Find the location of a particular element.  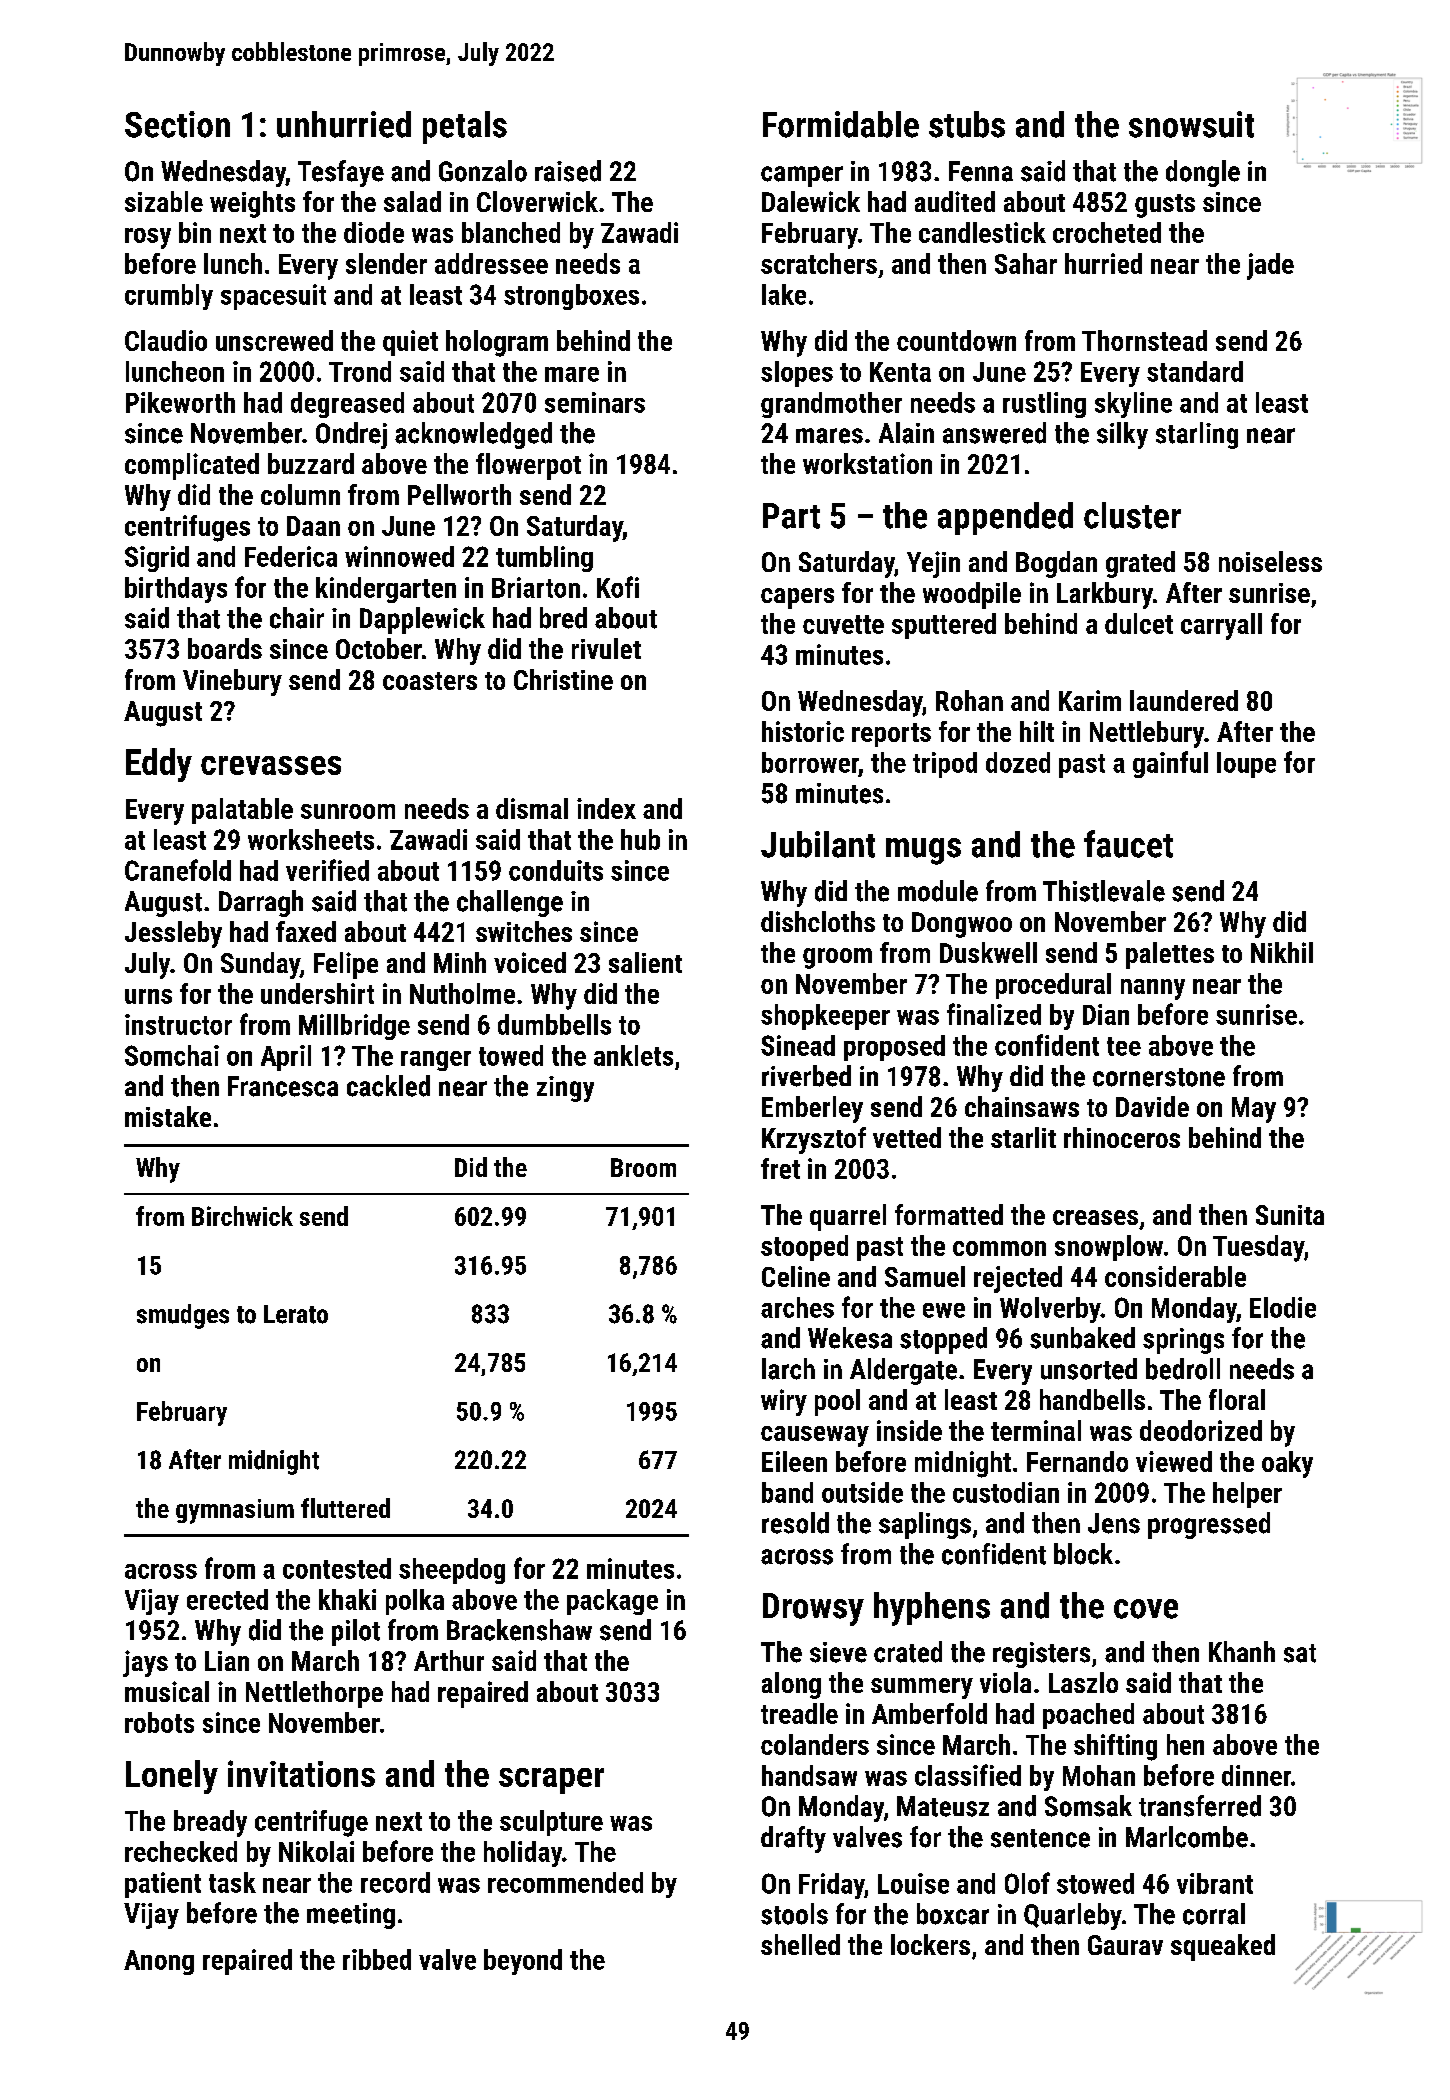

Nettlethorpe is located at coordinates (314, 1694).
